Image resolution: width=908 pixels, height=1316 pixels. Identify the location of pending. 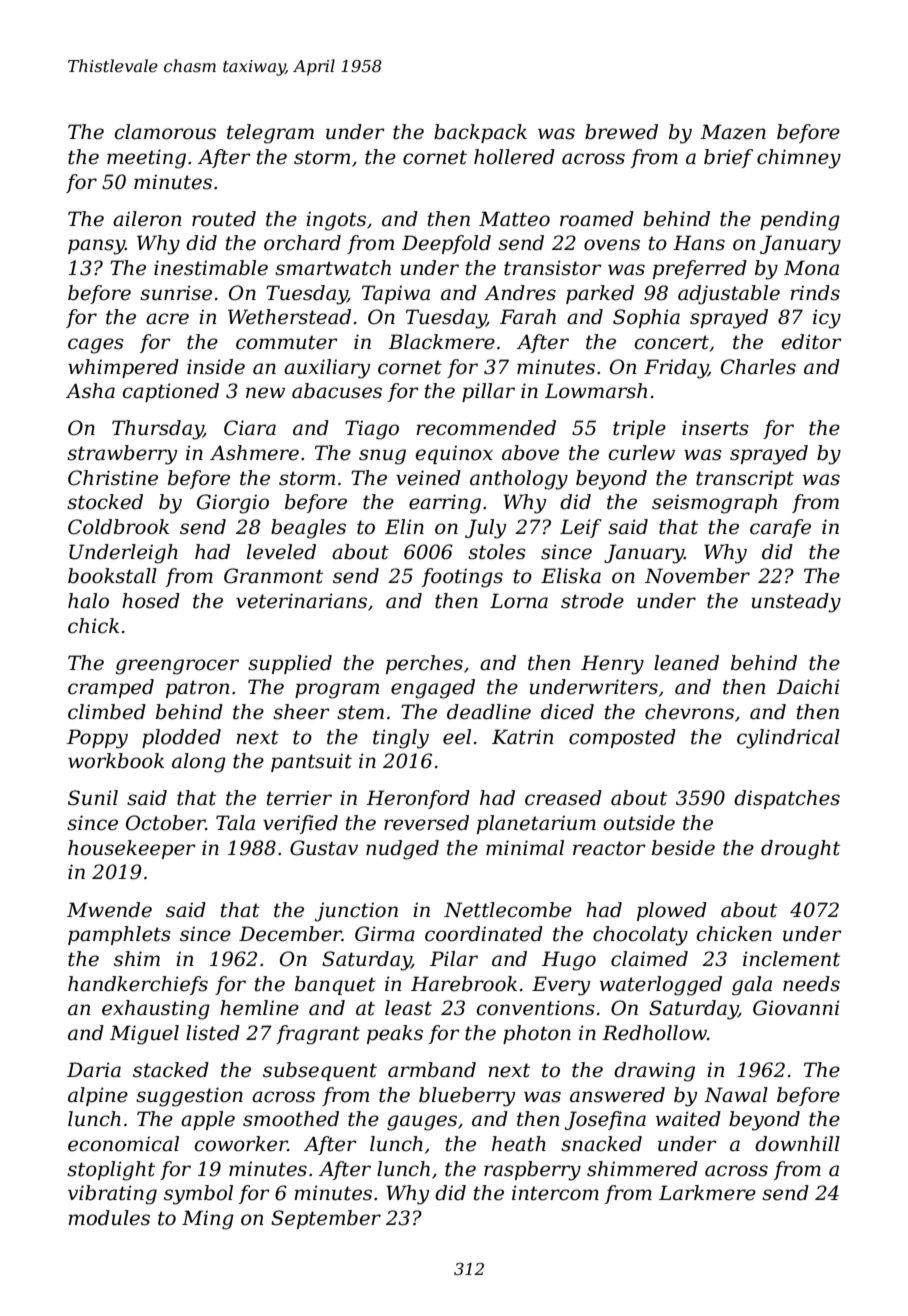
(800, 221).
